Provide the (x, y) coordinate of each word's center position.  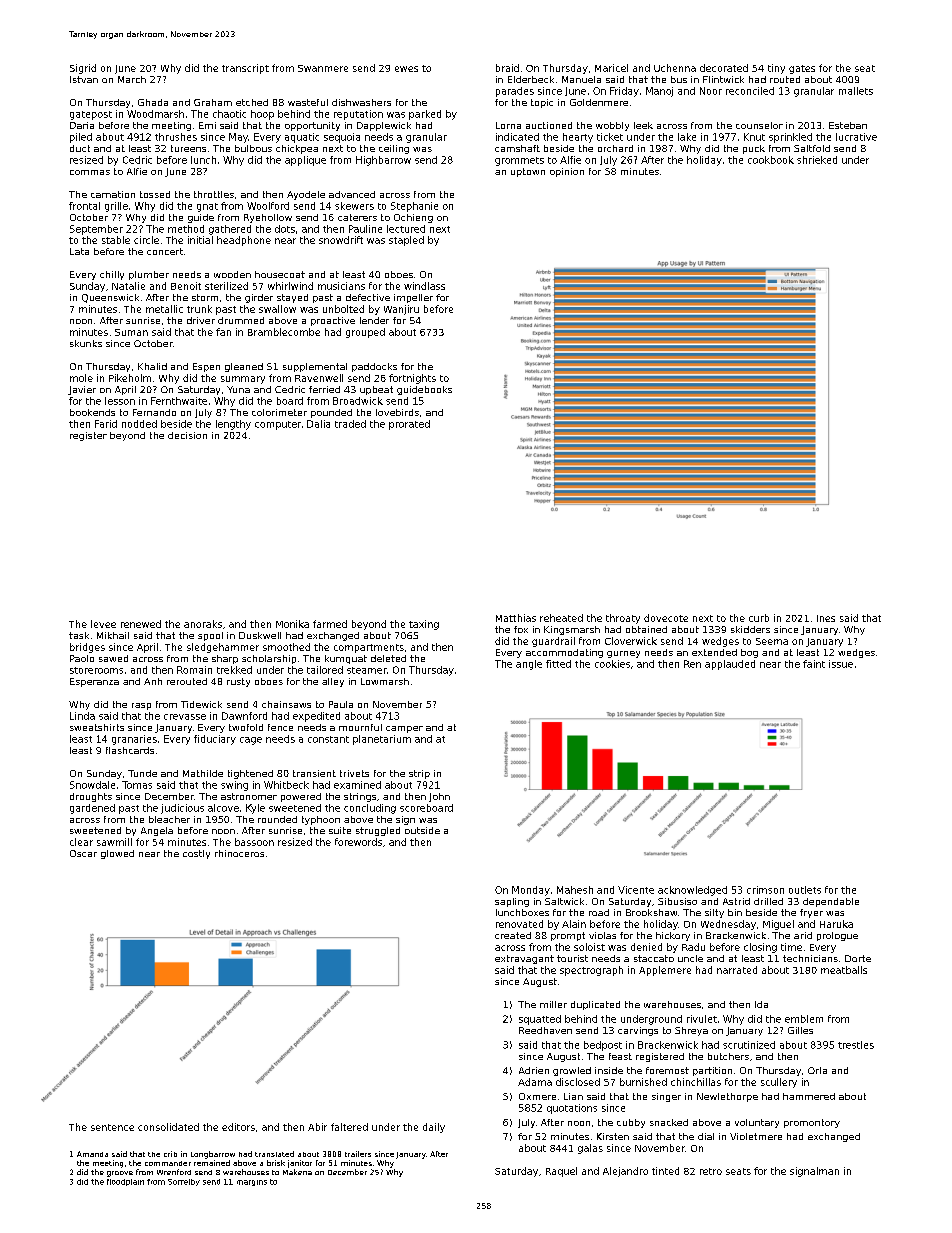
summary (243, 380)
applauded (730, 665)
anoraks (203, 624)
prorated (409, 425)
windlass (424, 286)
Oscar (83, 853)
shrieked (817, 160)
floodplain (125, 1182)
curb (759, 618)
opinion (567, 172)
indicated (517, 137)
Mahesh (575, 890)
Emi (207, 125)
